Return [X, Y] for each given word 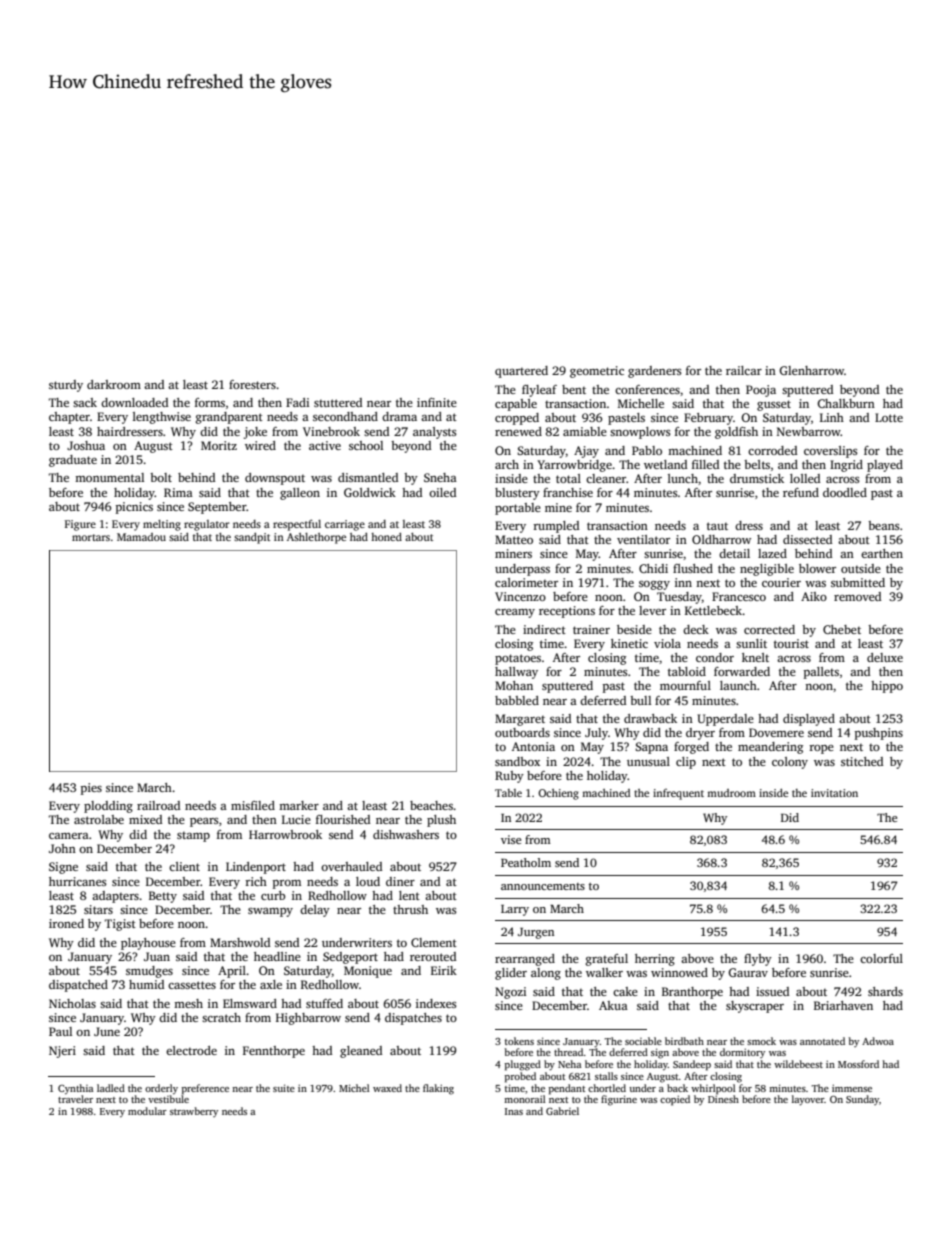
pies [91, 789]
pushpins [879, 734]
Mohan [514, 685]
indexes [436, 1003]
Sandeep [692, 1065]
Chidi [653, 568]
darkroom [114, 384]
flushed [693, 568]
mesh [188, 1003]
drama [399, 416]
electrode [191, 1050]
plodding [108, 807]
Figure [80, 525]
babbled [517, 700]
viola [667, 643]
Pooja [761, 391]
